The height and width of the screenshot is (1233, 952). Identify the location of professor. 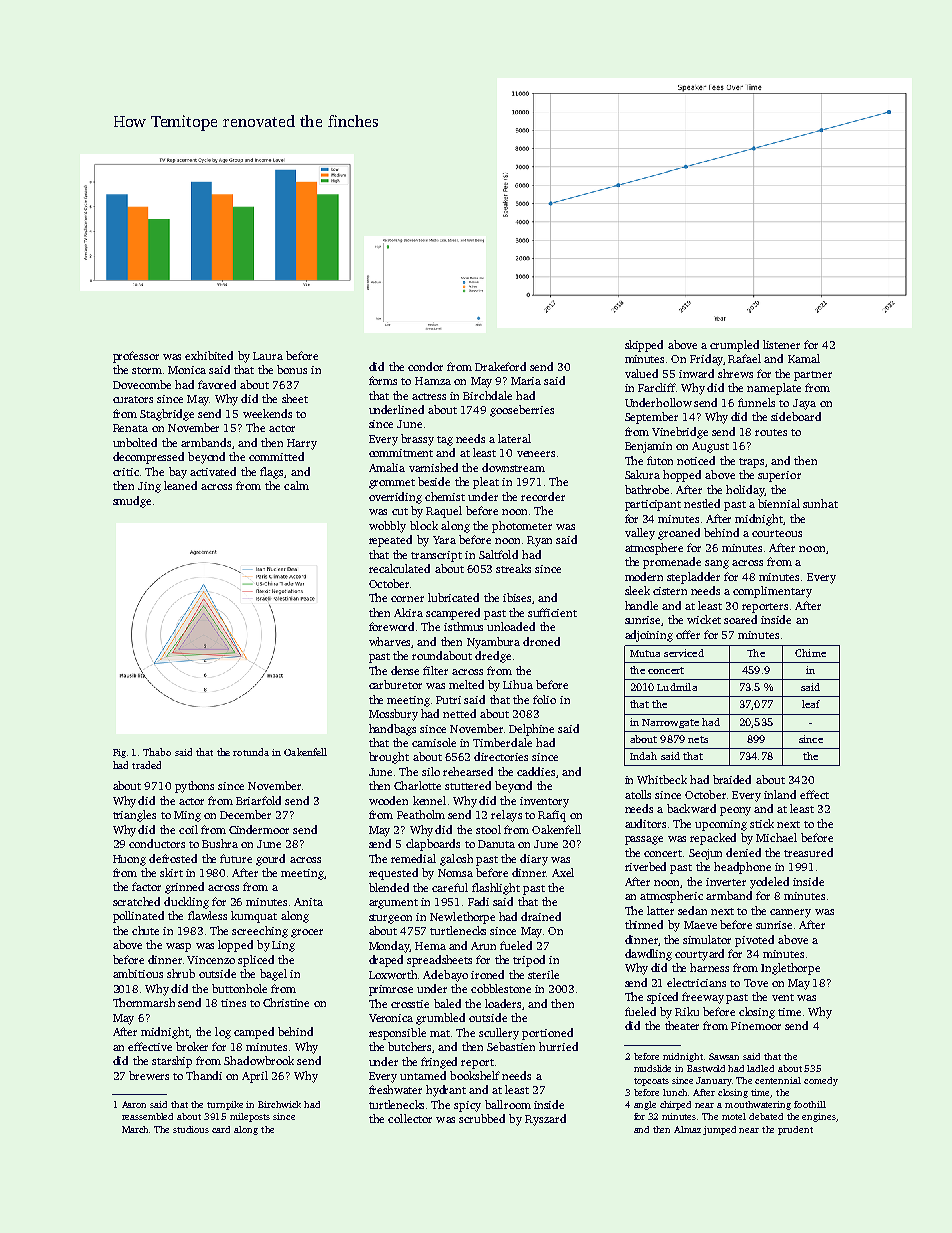
(136, 357).
